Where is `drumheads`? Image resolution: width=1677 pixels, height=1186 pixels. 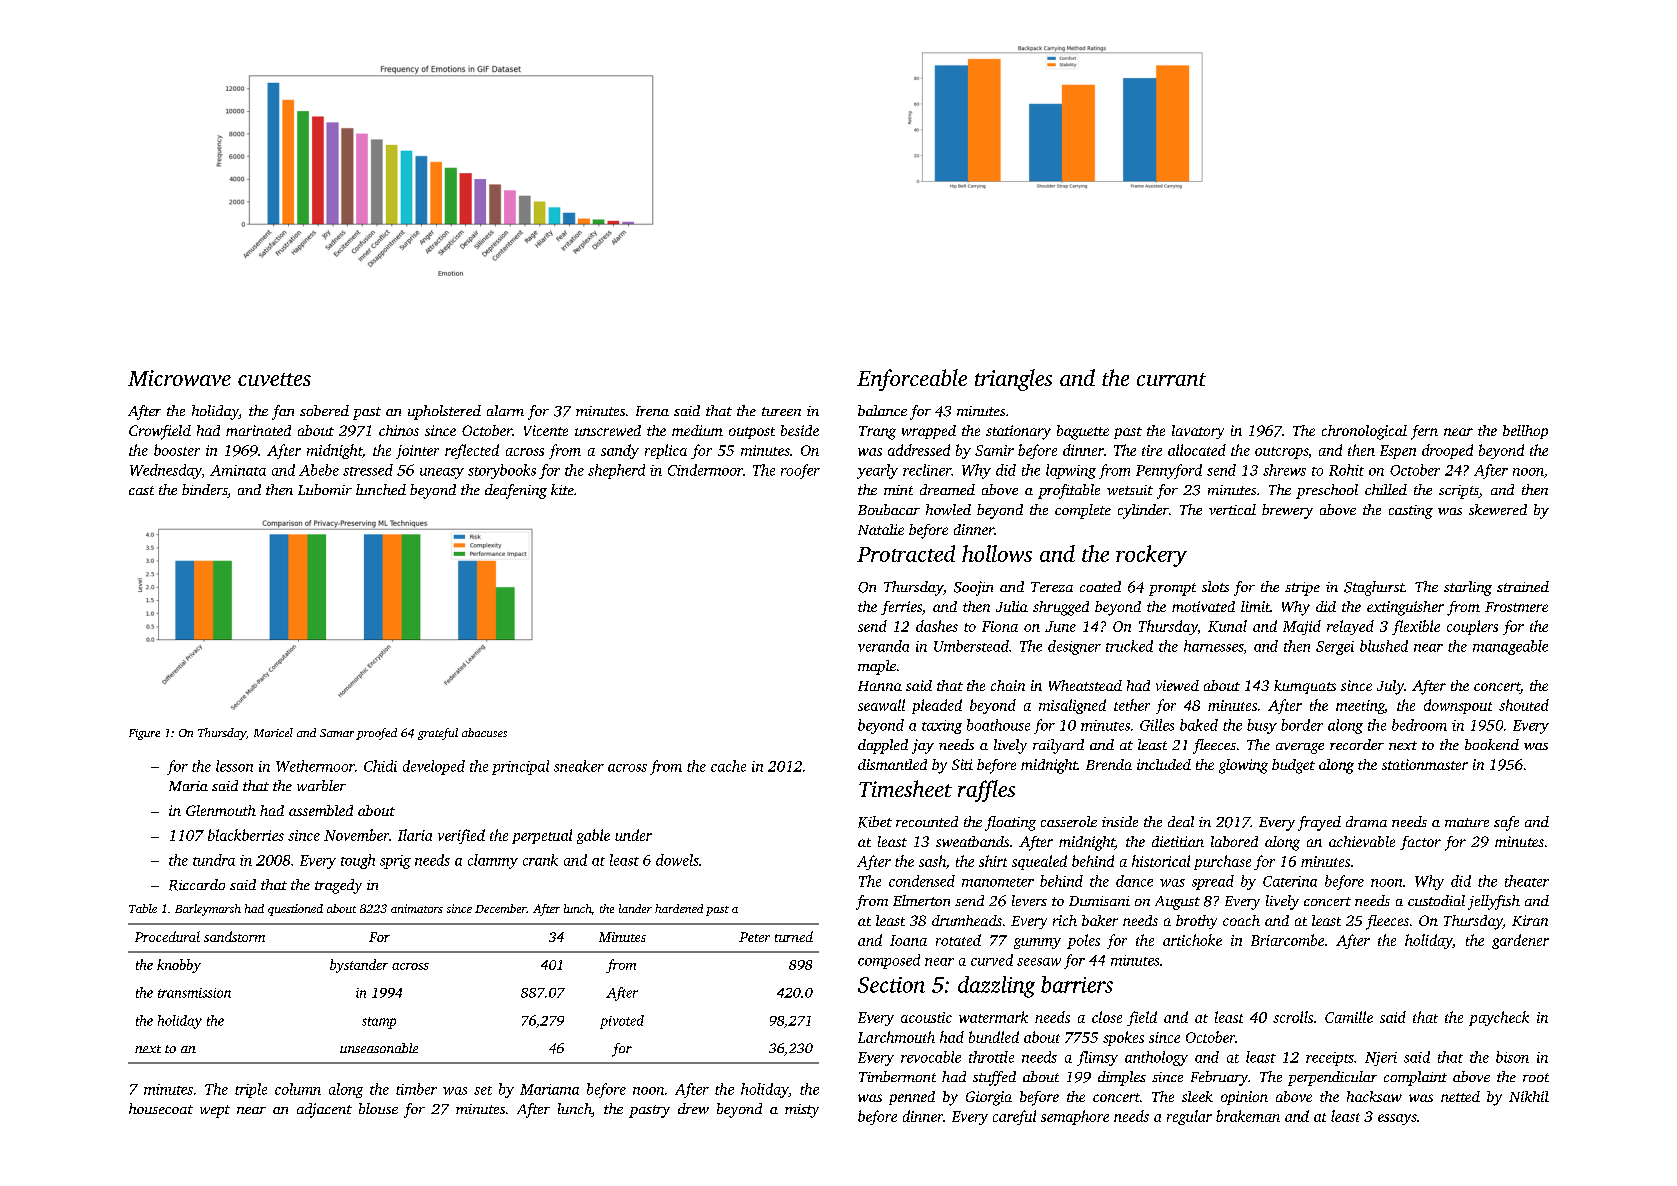
drumheads is located at coordinates (967, 920).
